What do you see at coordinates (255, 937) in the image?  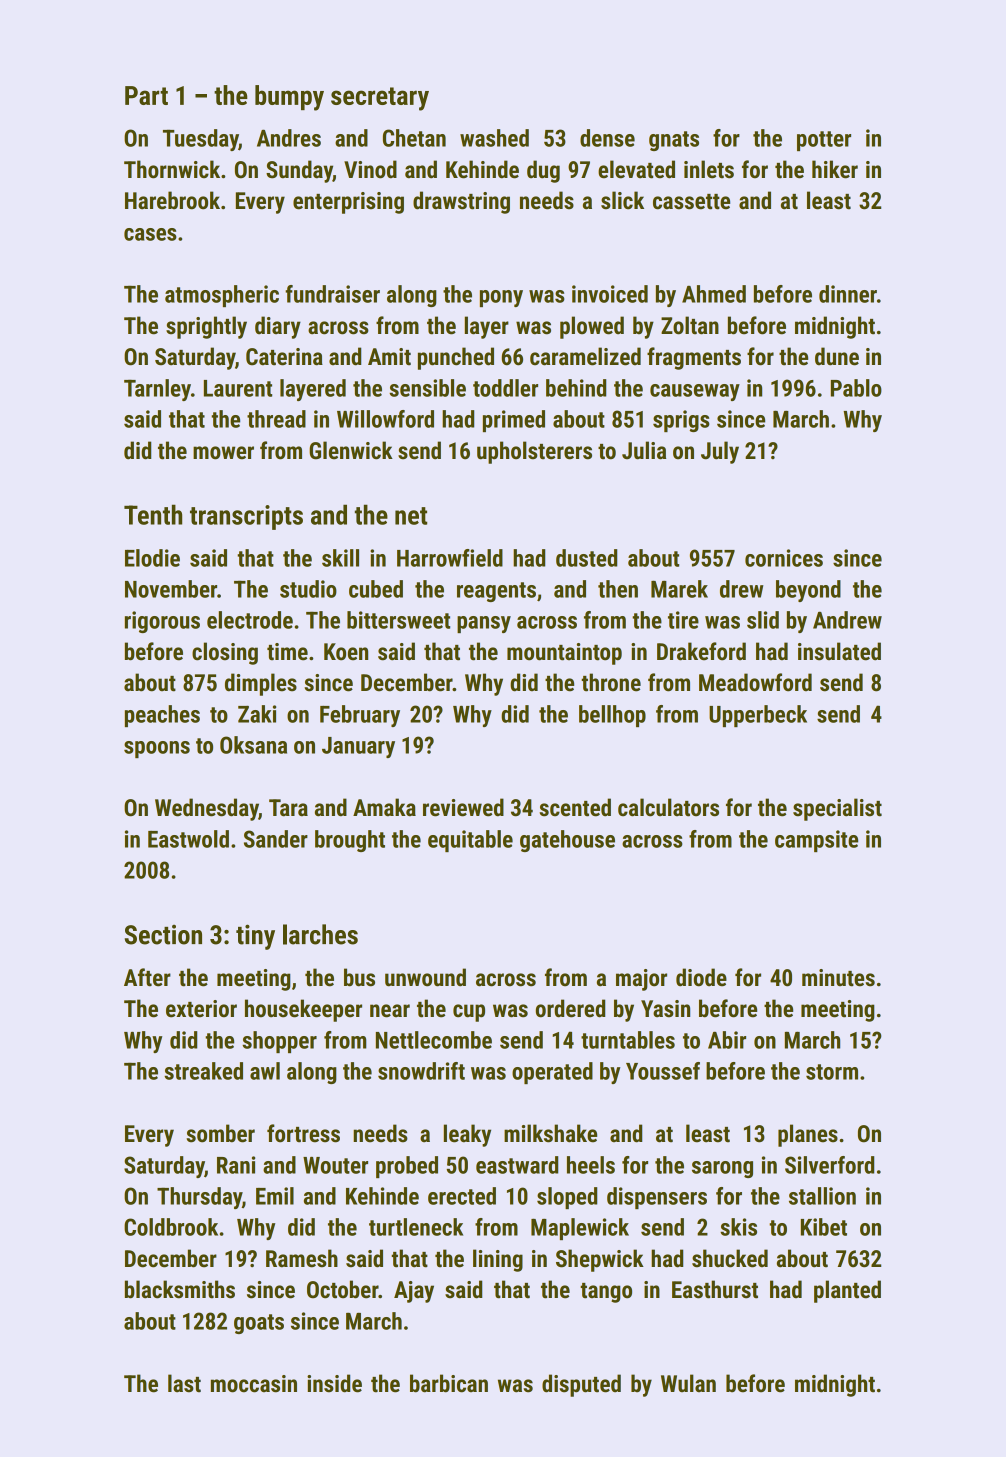 I see `tiny` at bounding box center [255, 937].
